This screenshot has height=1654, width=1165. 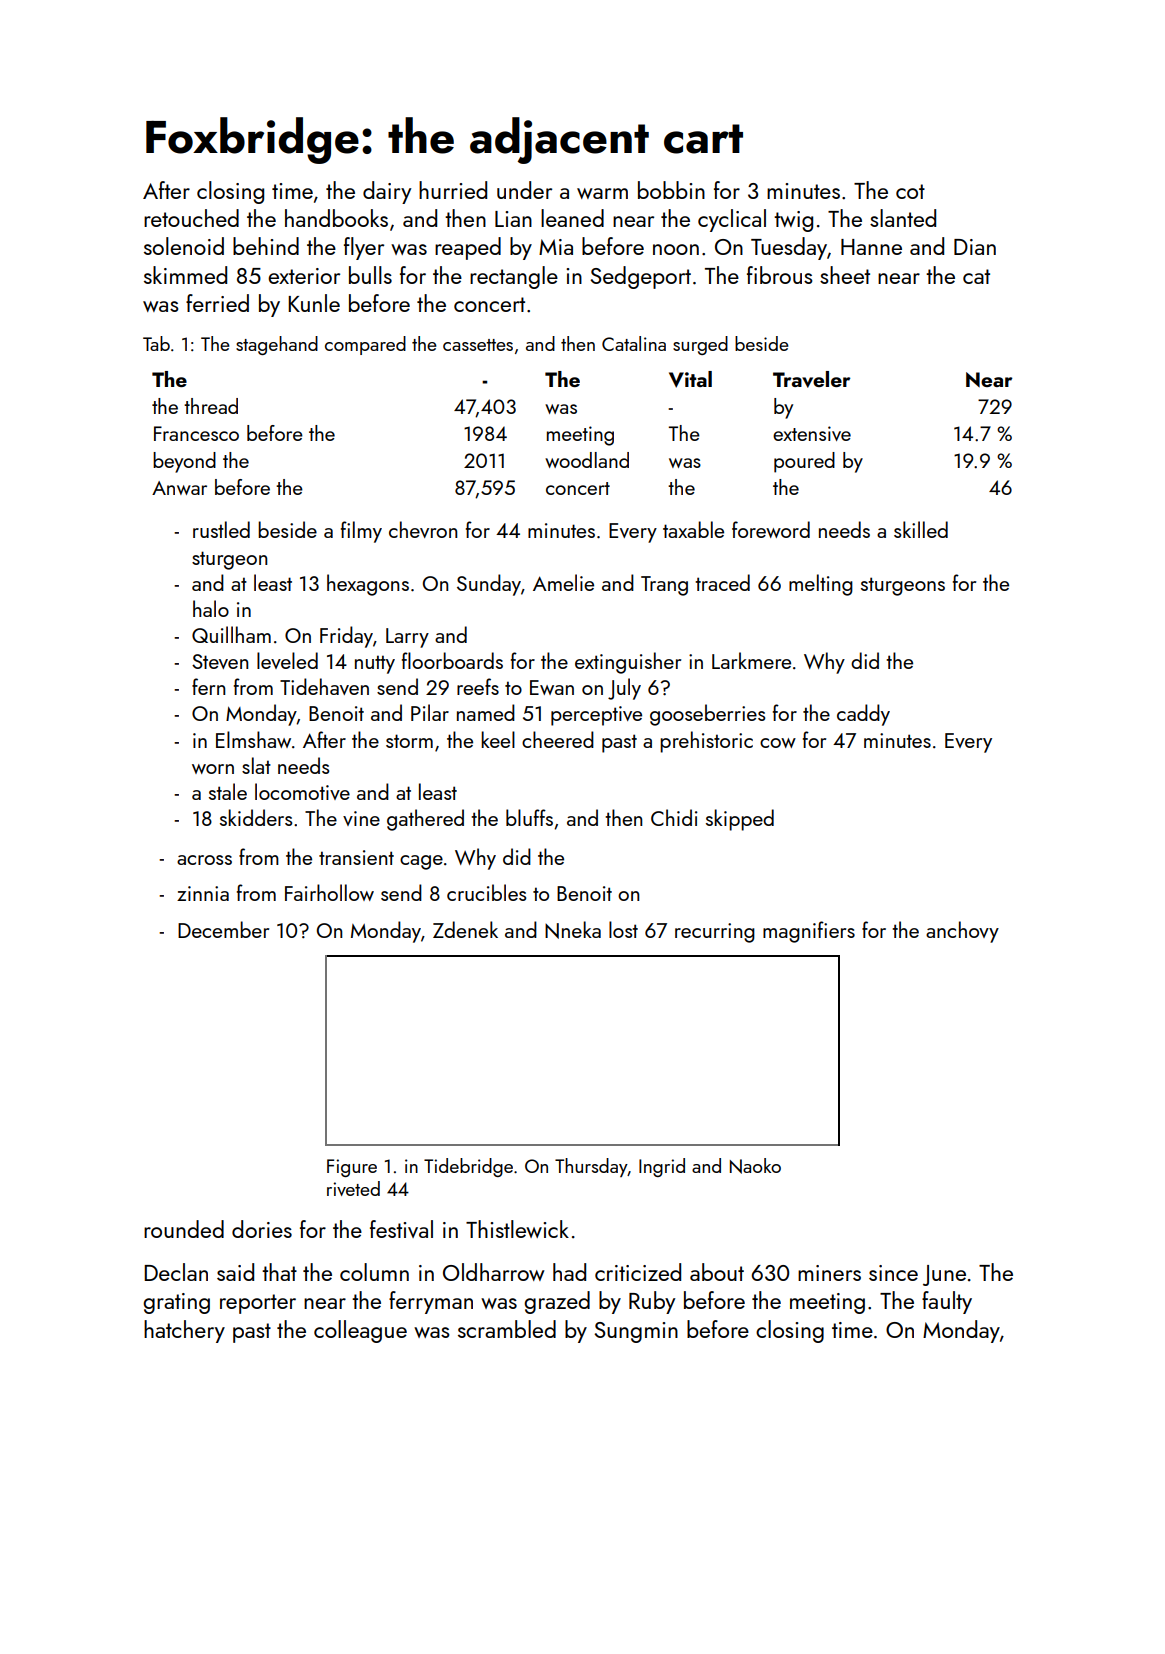 What do you see at coordinates (352, 1168) in the screenshot?
I see `Figure` at bounding box center [352, 1168].
